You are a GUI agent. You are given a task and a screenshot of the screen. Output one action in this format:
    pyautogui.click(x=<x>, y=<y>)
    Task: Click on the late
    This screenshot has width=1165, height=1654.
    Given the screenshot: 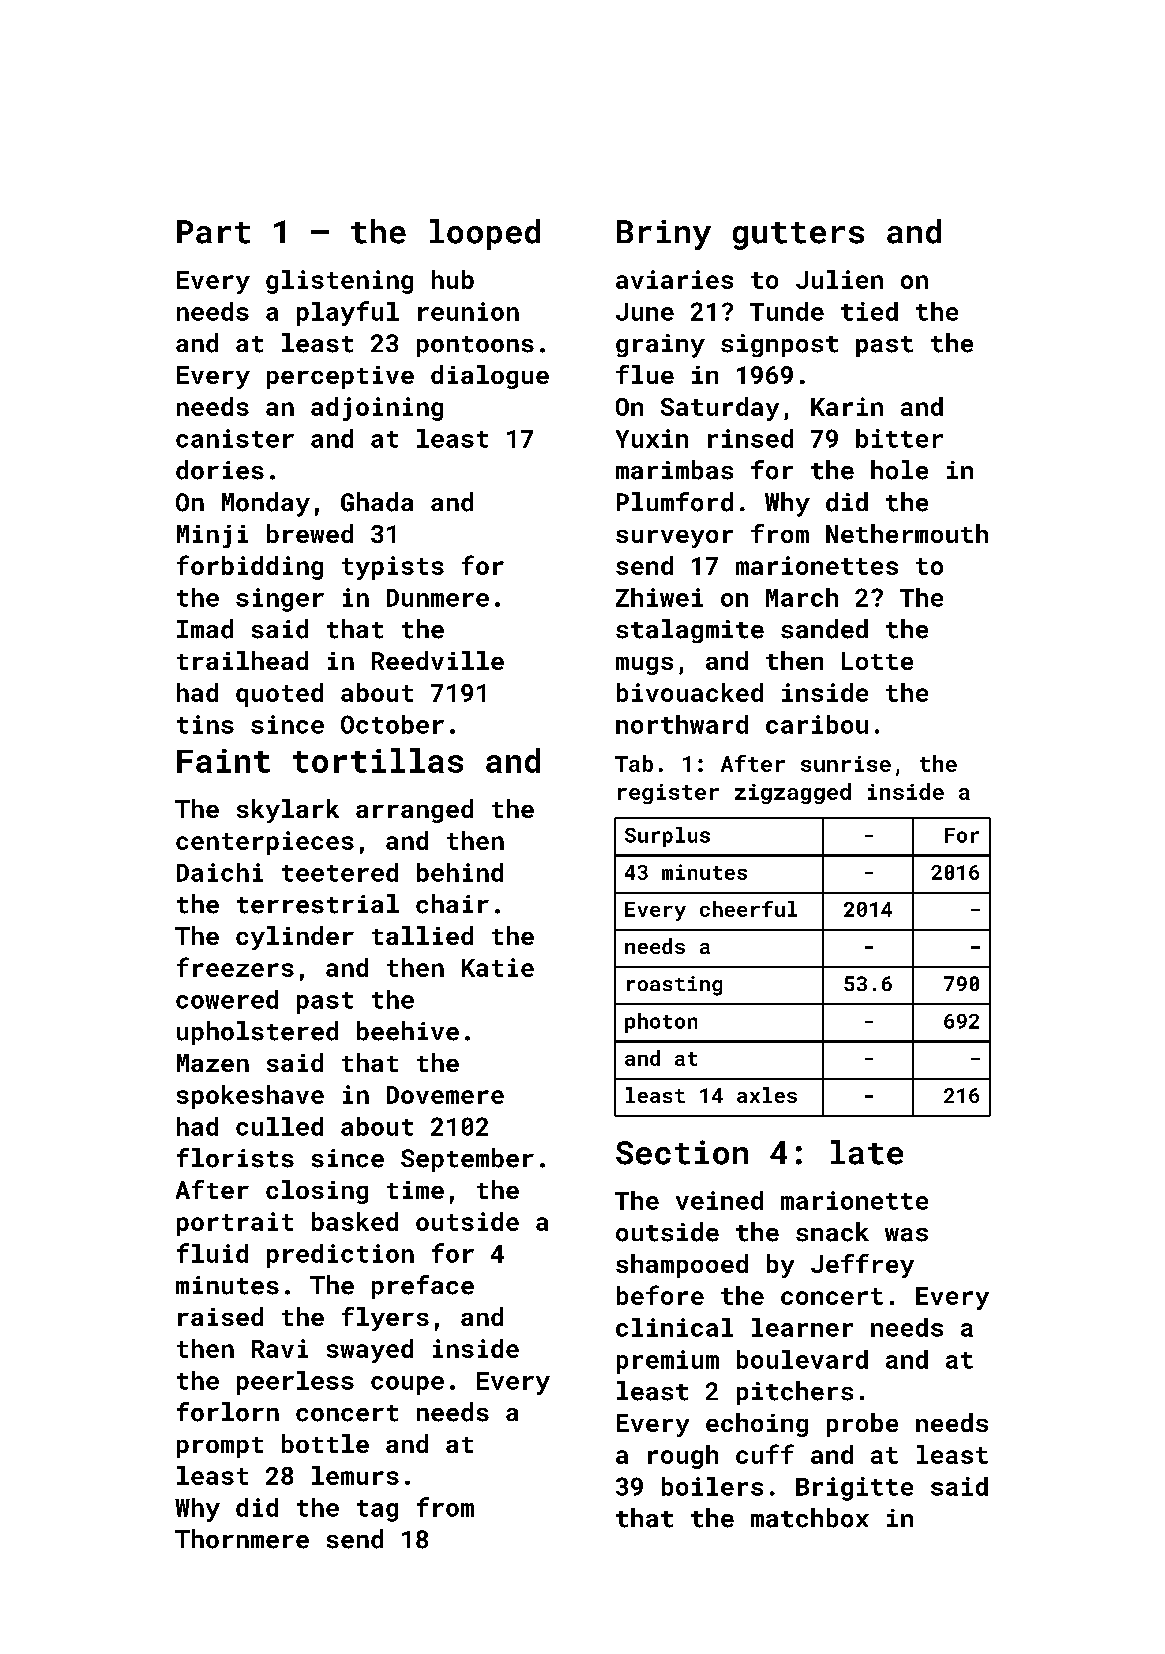 What is the action you would take?
    pyautogui.click(x=867, y=1152)
